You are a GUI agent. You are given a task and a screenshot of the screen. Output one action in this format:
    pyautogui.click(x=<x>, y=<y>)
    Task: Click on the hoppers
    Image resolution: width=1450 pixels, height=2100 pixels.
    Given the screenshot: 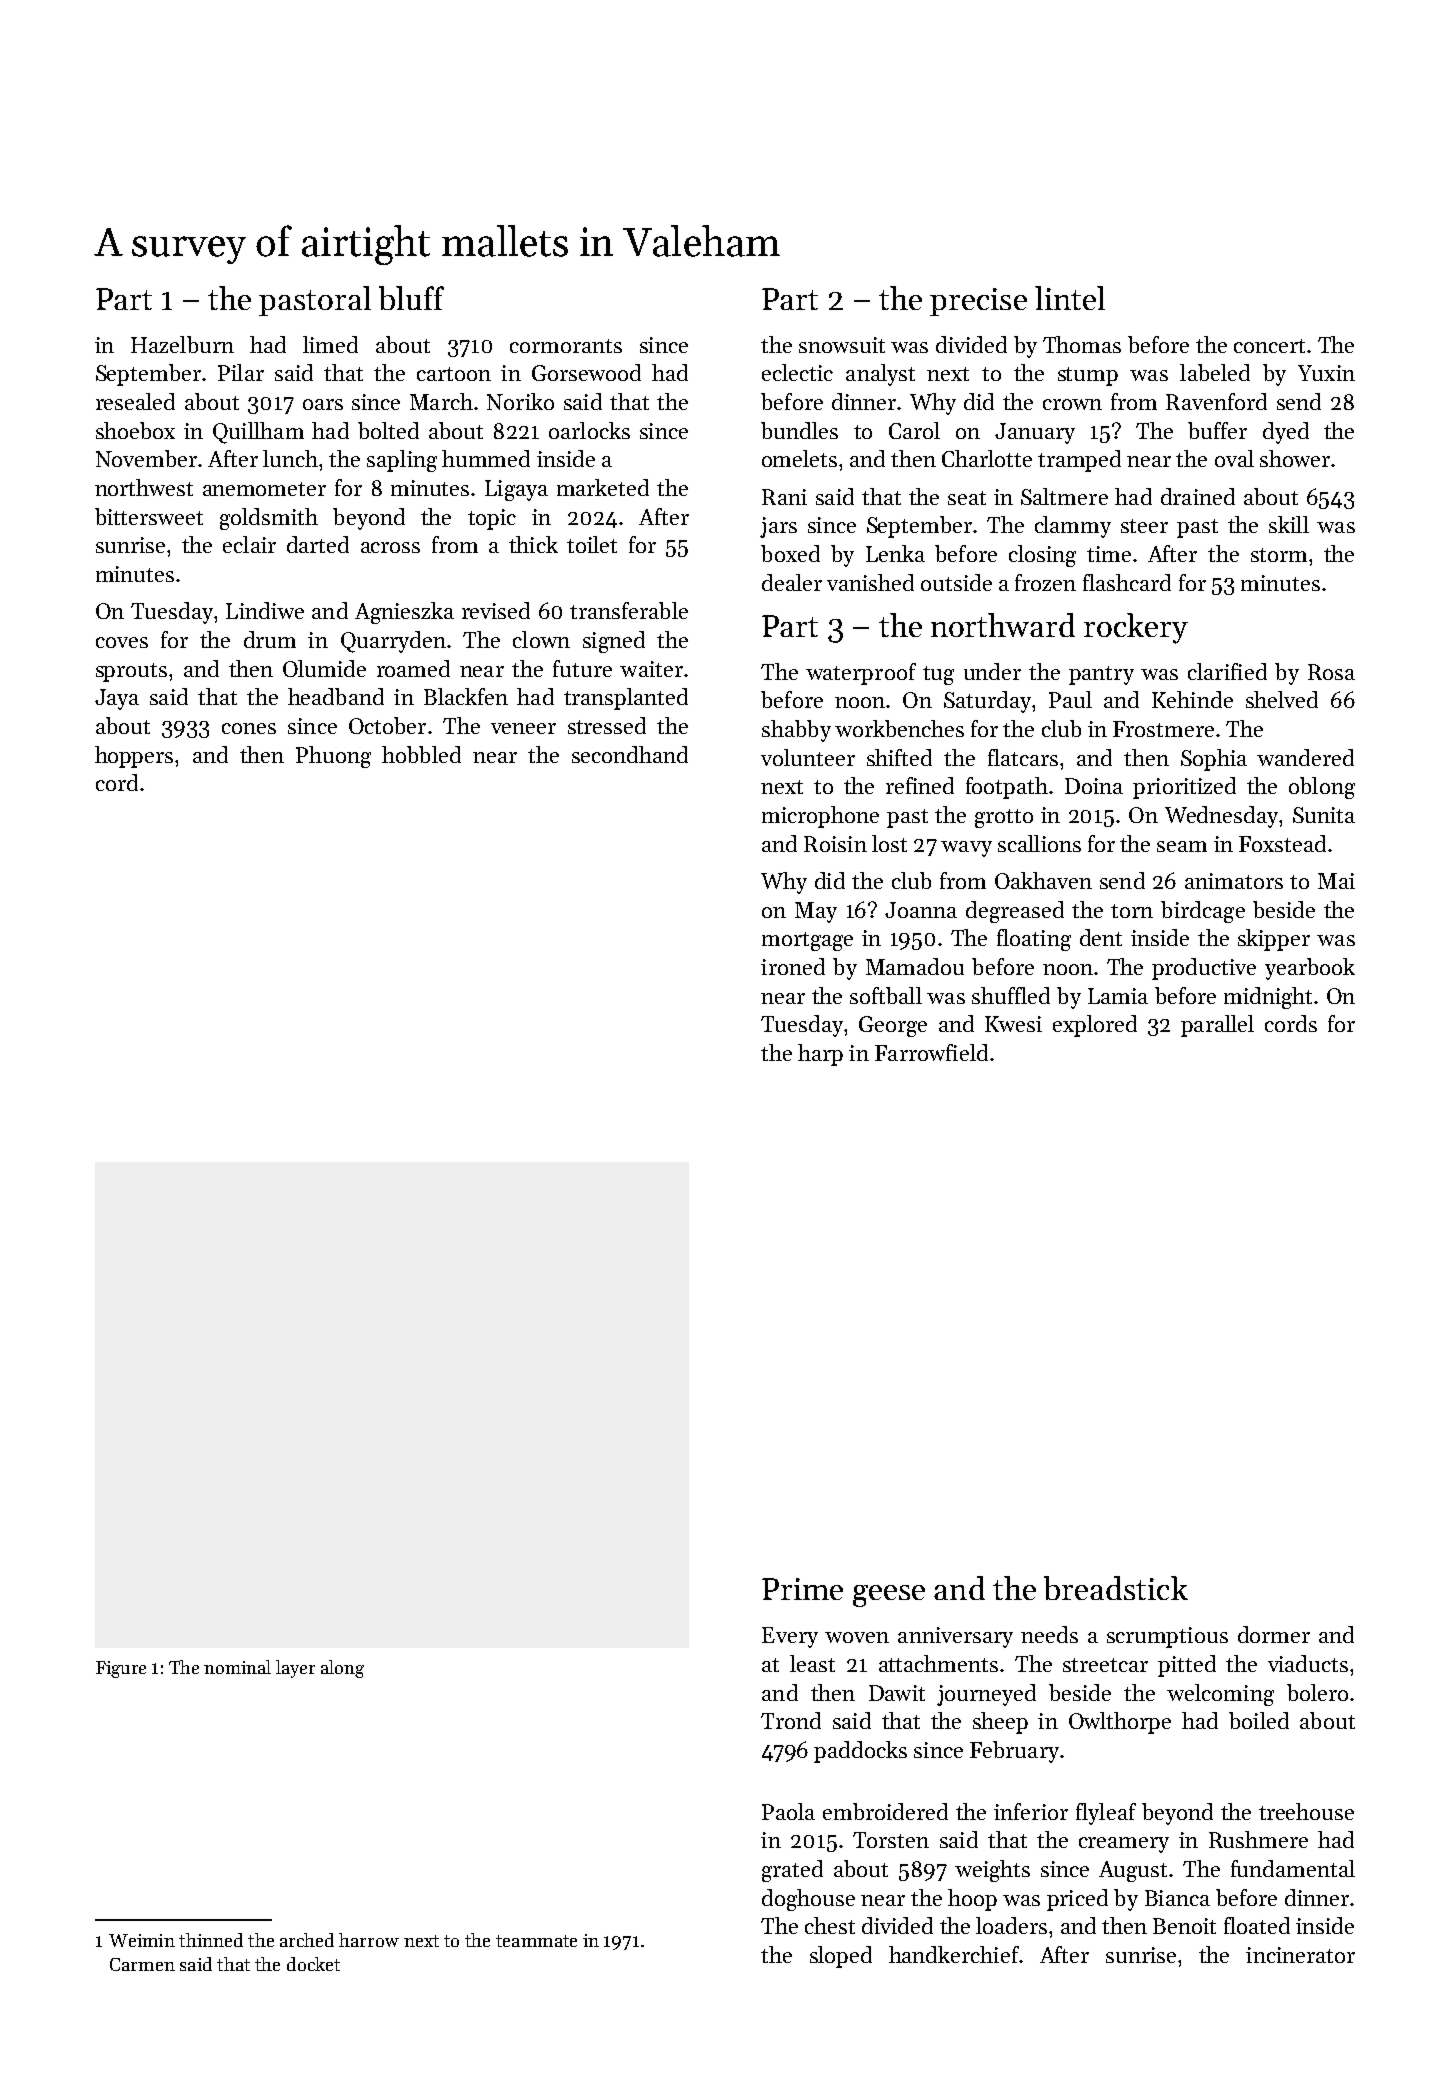 What is the action you would take?
    pyautogui.click(x=134, y=757)
